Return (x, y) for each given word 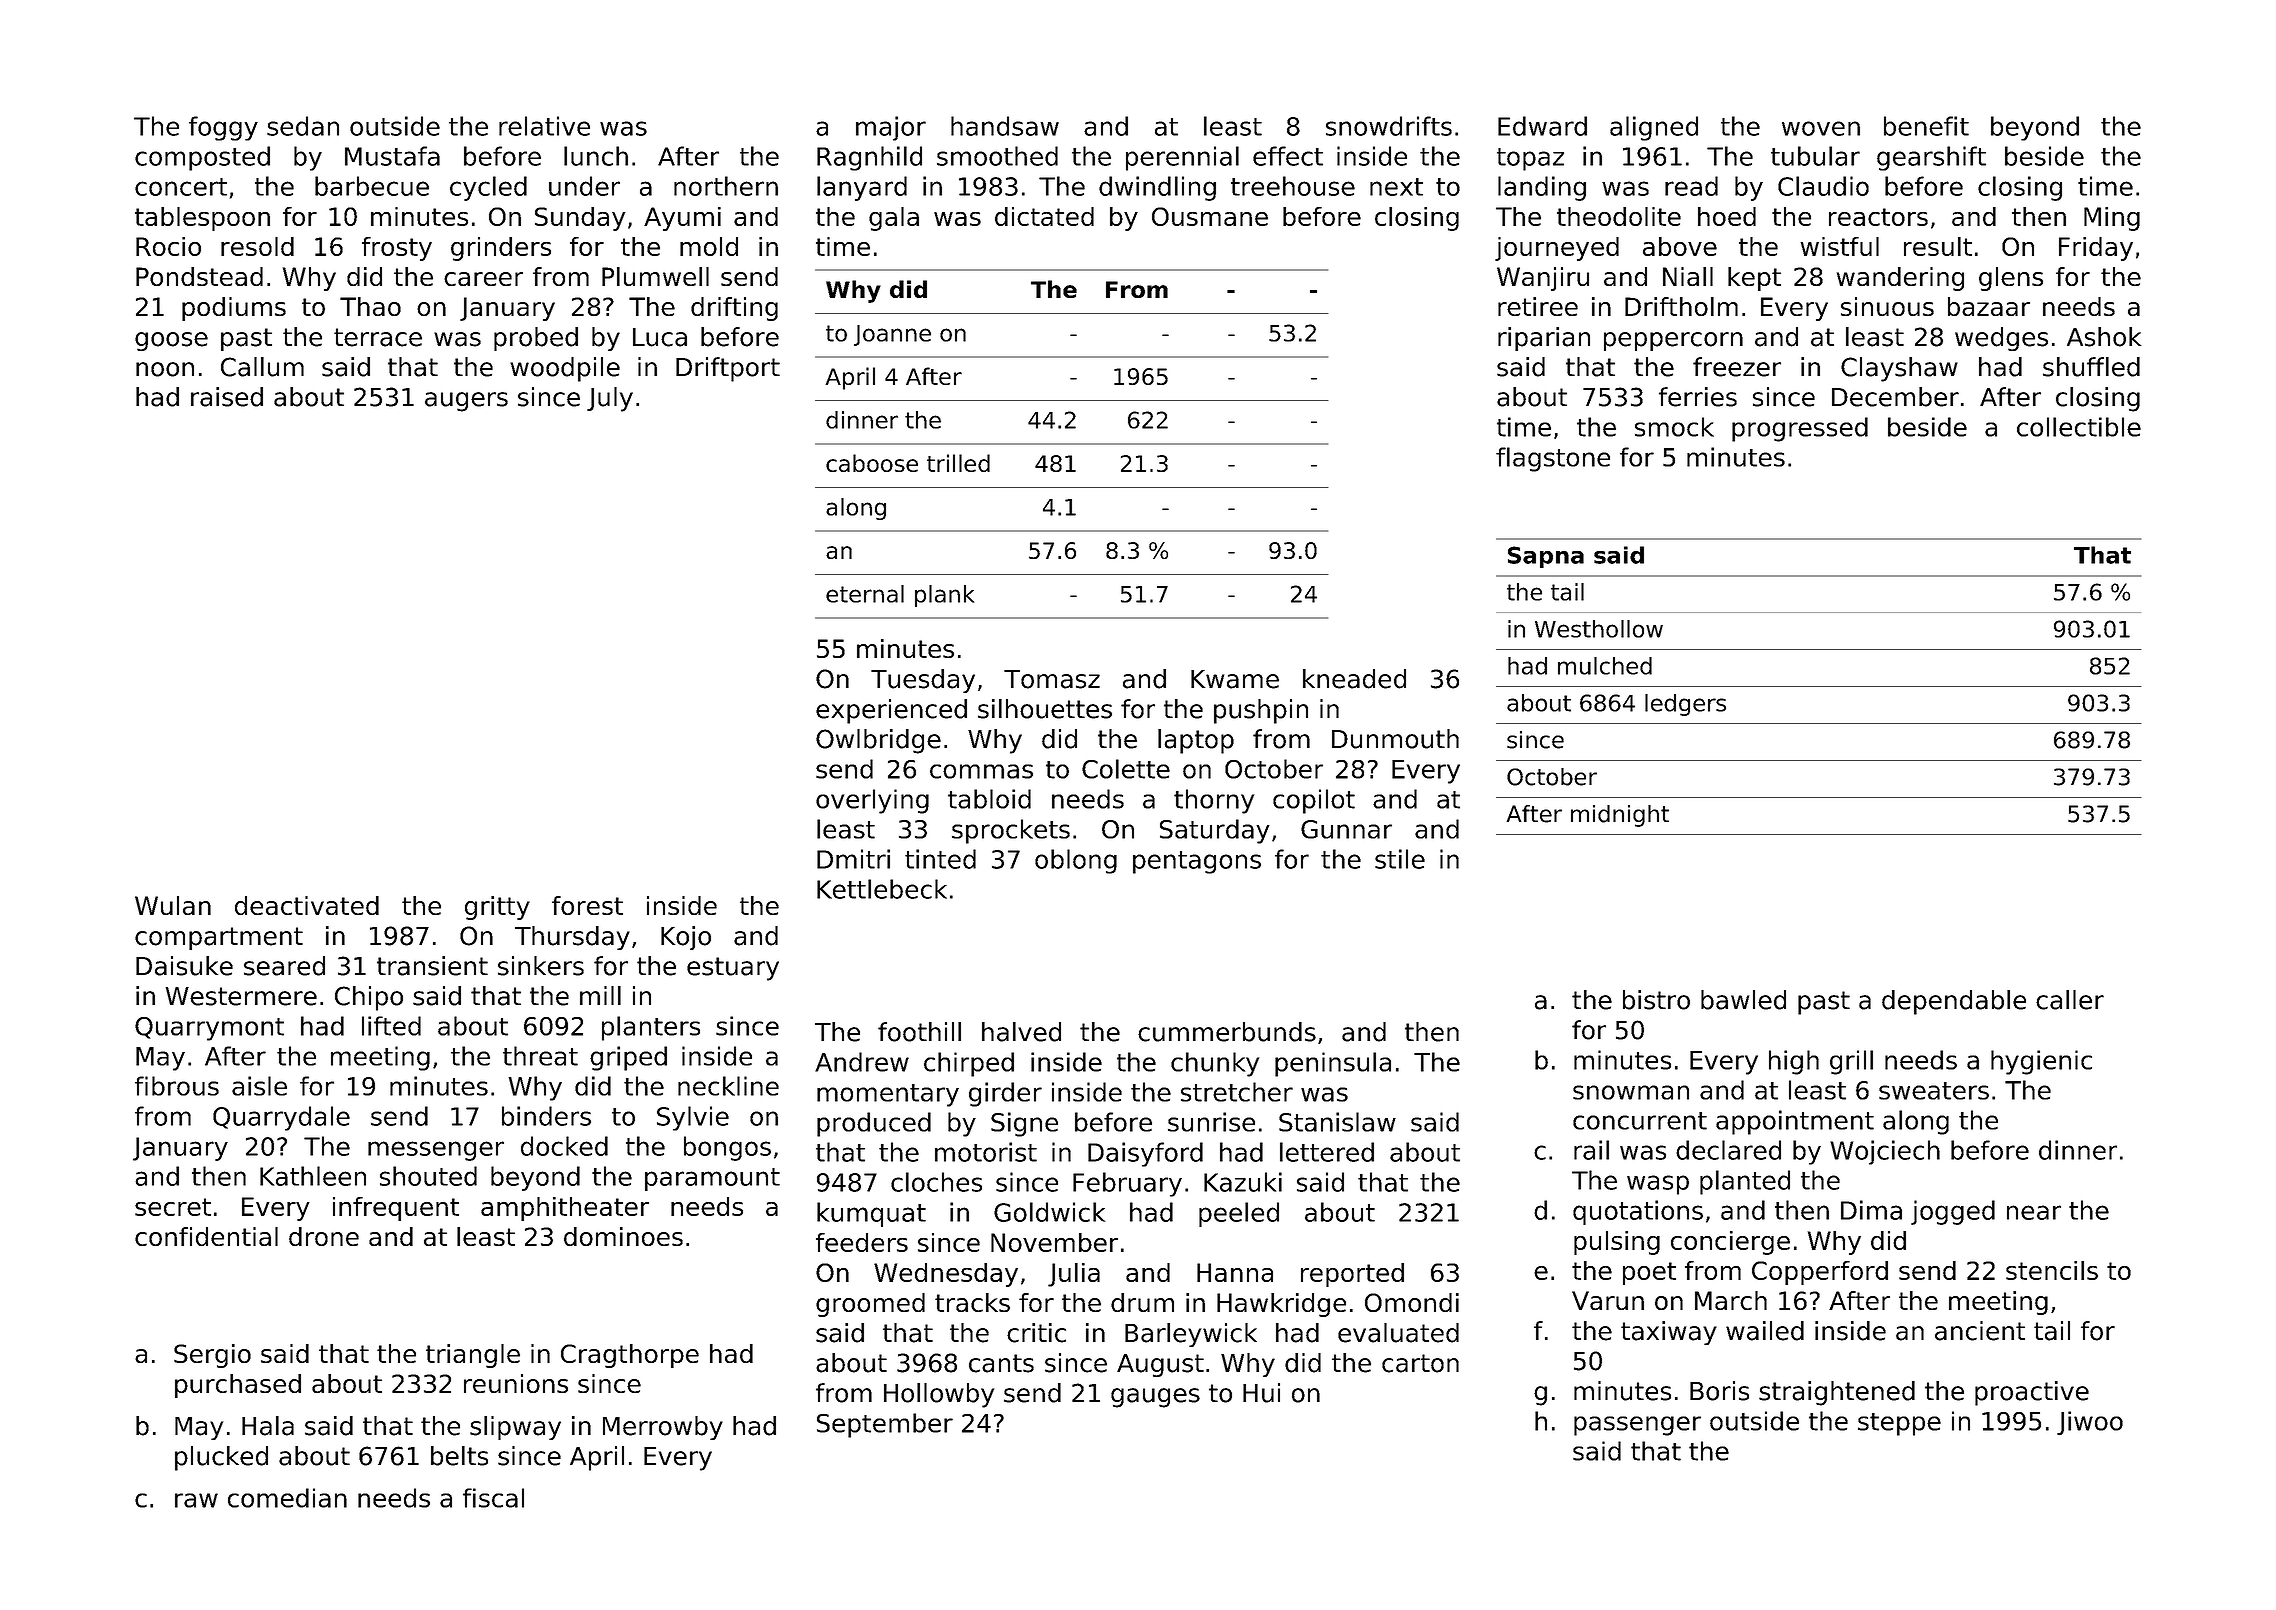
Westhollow (1599, 629)
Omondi (1412, 1302)
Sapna (1546, 557)
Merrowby (663, 1428)
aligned (1654, 128)
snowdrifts (1389, 126)
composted (202, 158)
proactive (2032, 1393)
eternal (865, 594)
